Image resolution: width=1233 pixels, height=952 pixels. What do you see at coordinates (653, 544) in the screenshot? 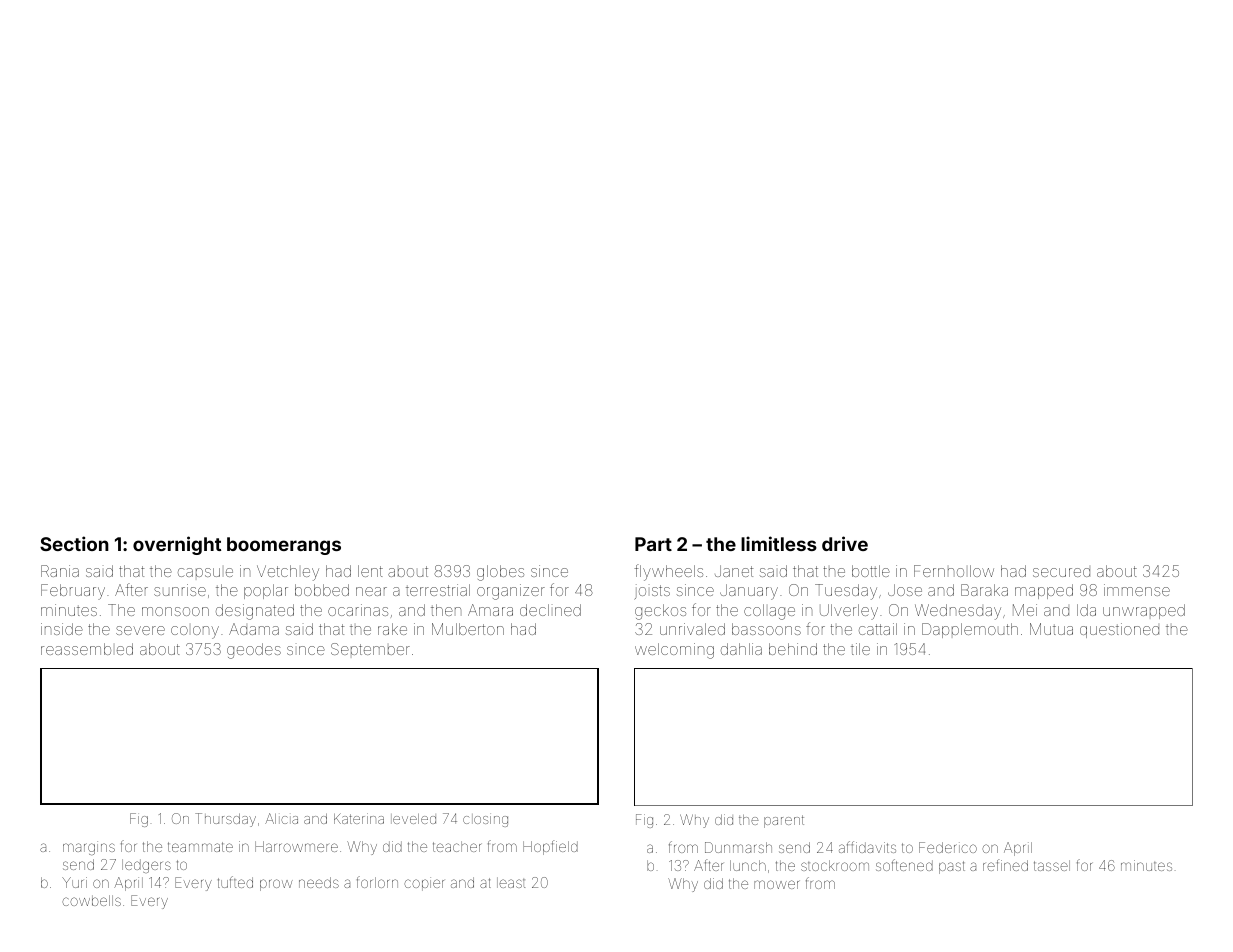
I see `Part` at bounding box center [653, 544].
